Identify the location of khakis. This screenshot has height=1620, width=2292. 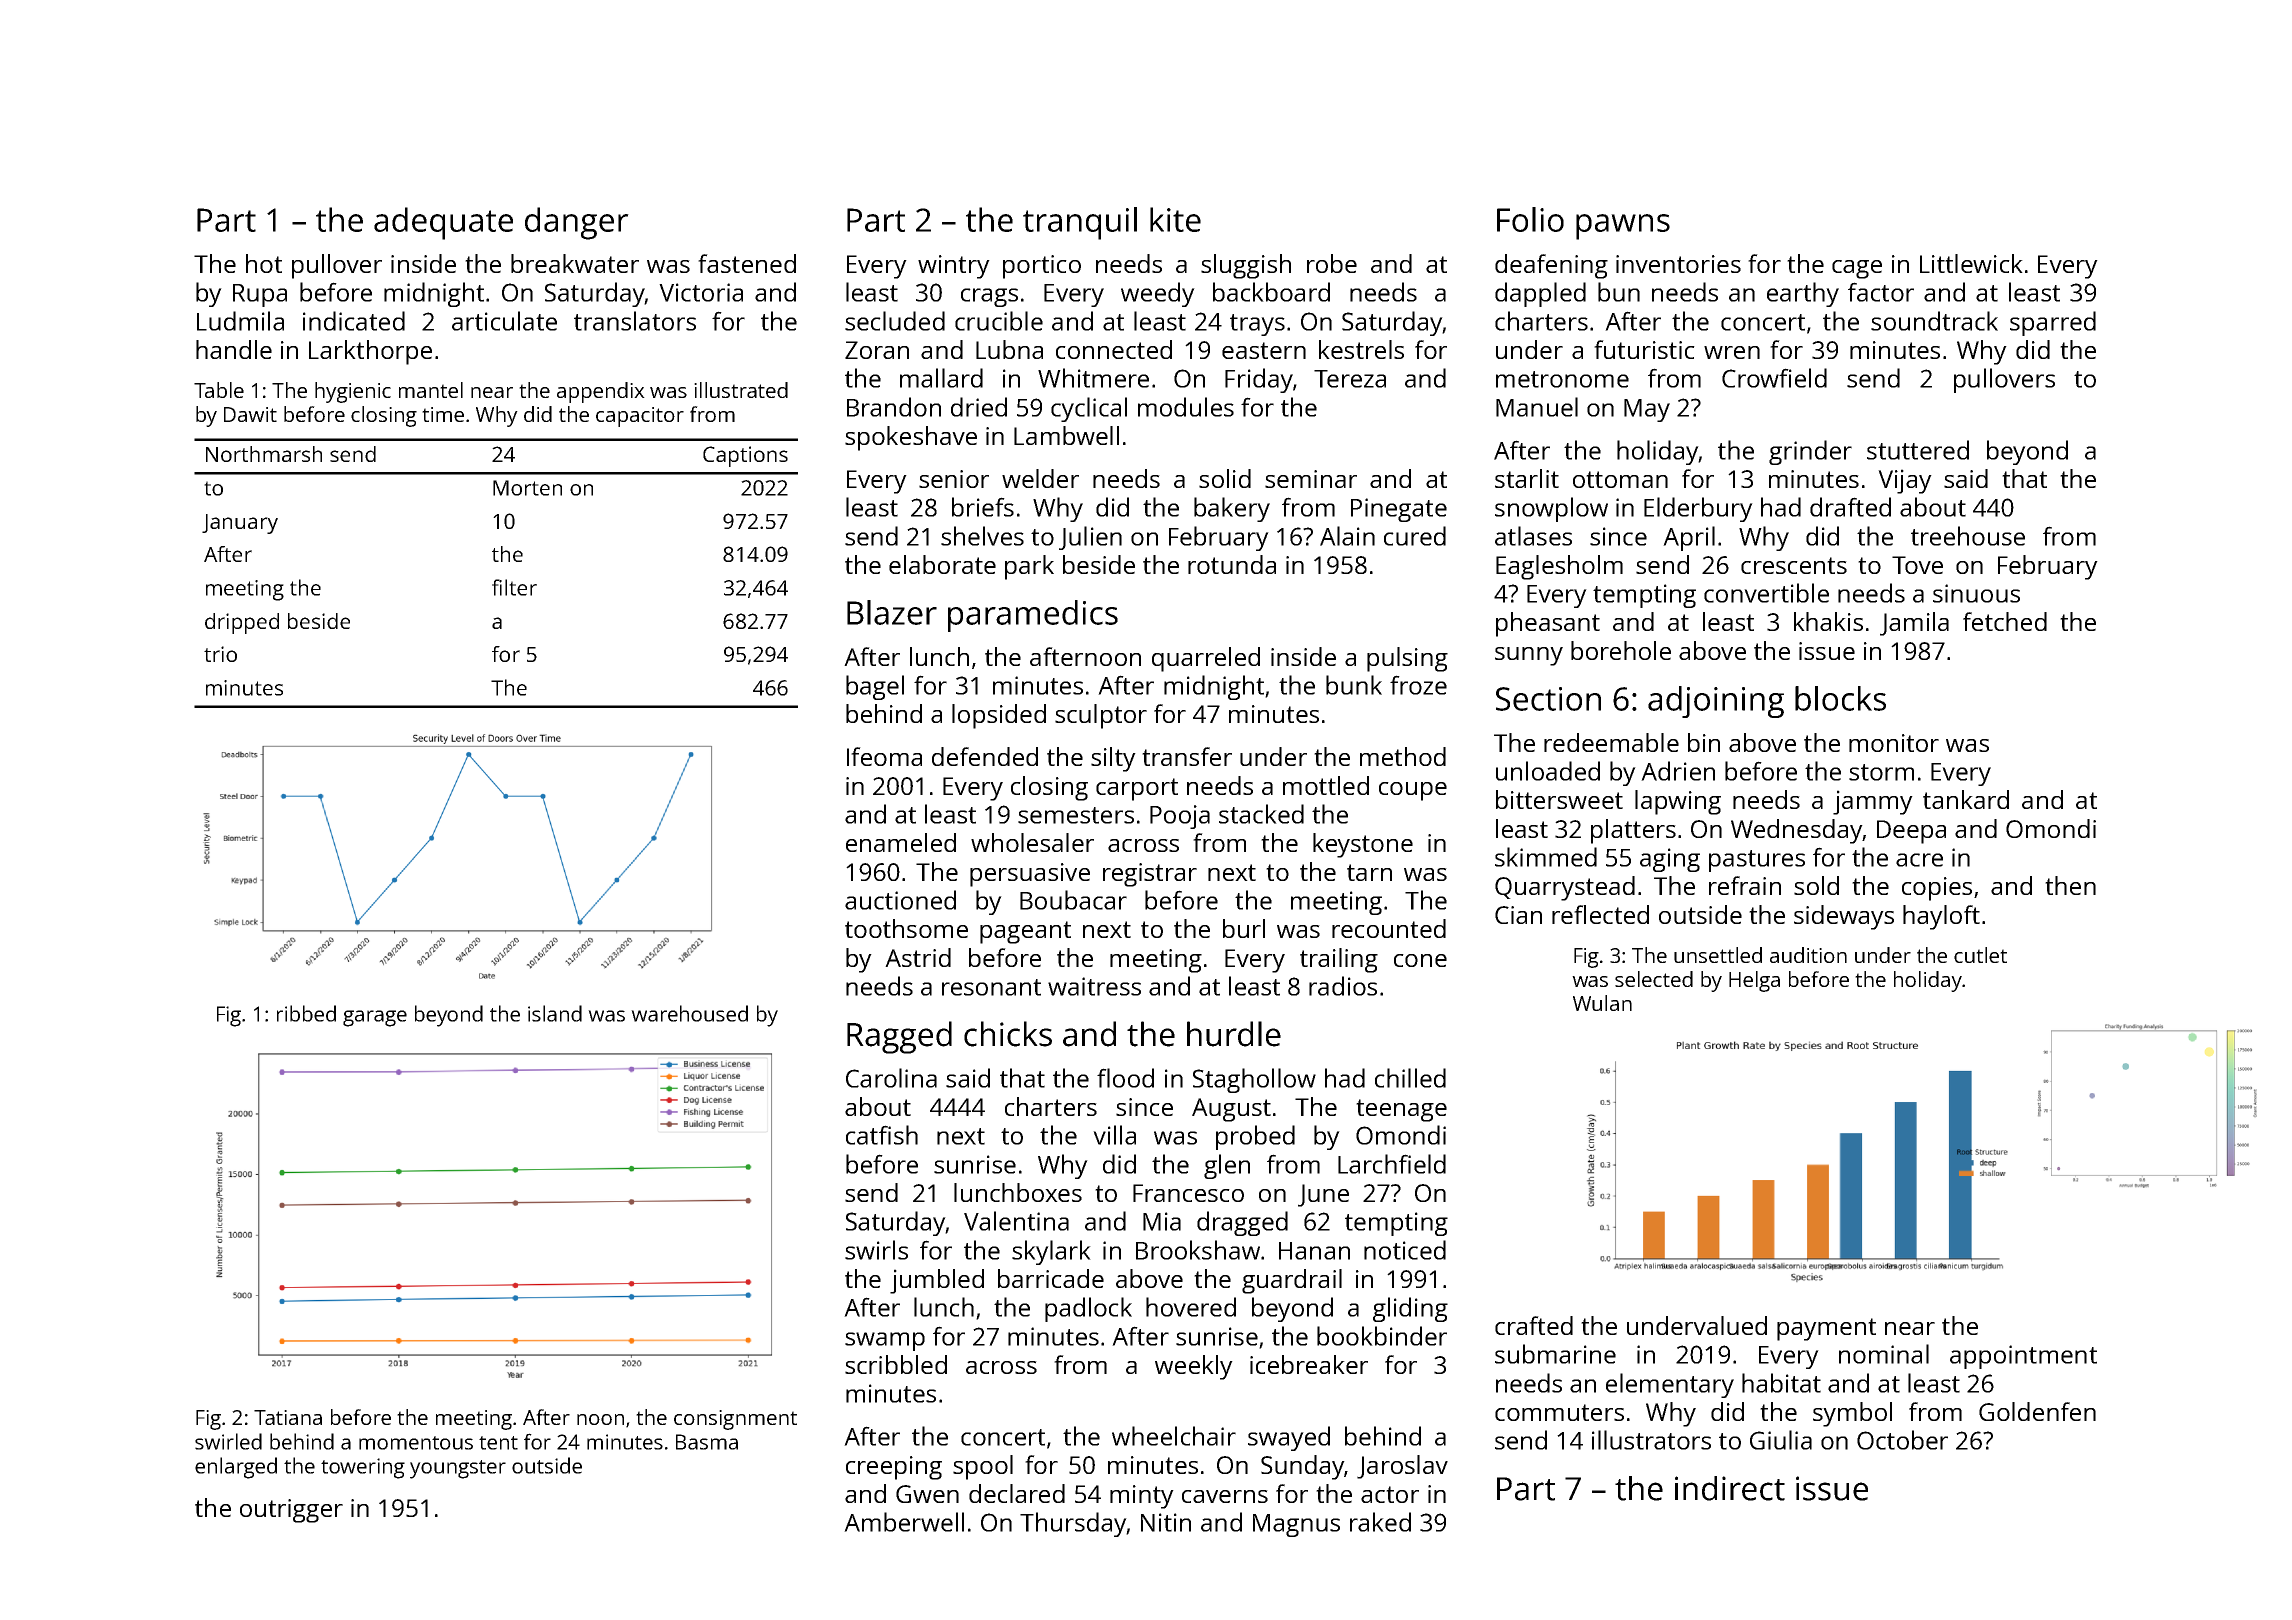
(1828, 621).
